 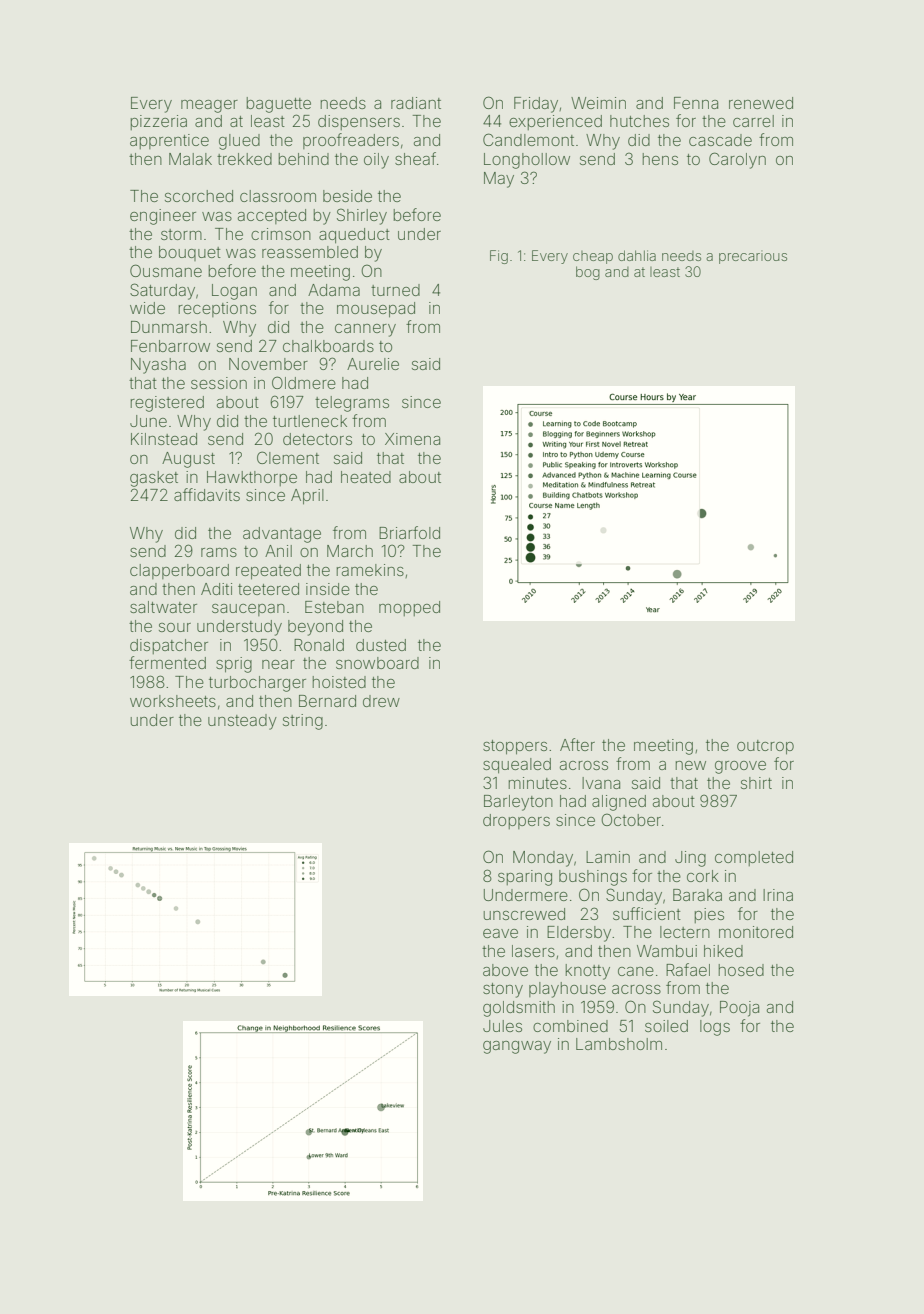 I want to click on Briarfold, so click(x=409, y=532).
